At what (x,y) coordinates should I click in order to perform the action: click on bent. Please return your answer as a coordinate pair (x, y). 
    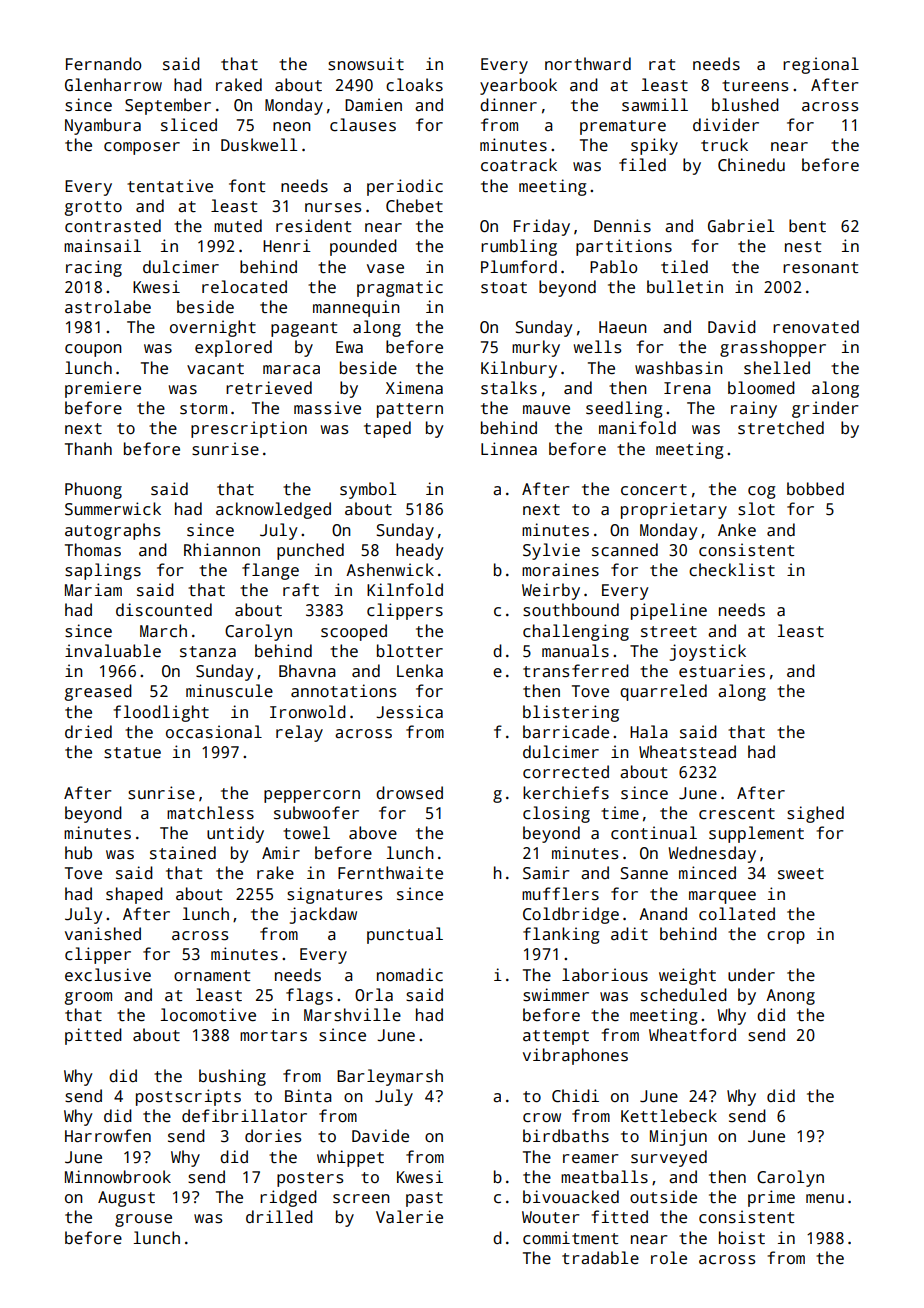
    Looking at the image, I should click on (807, 225).
